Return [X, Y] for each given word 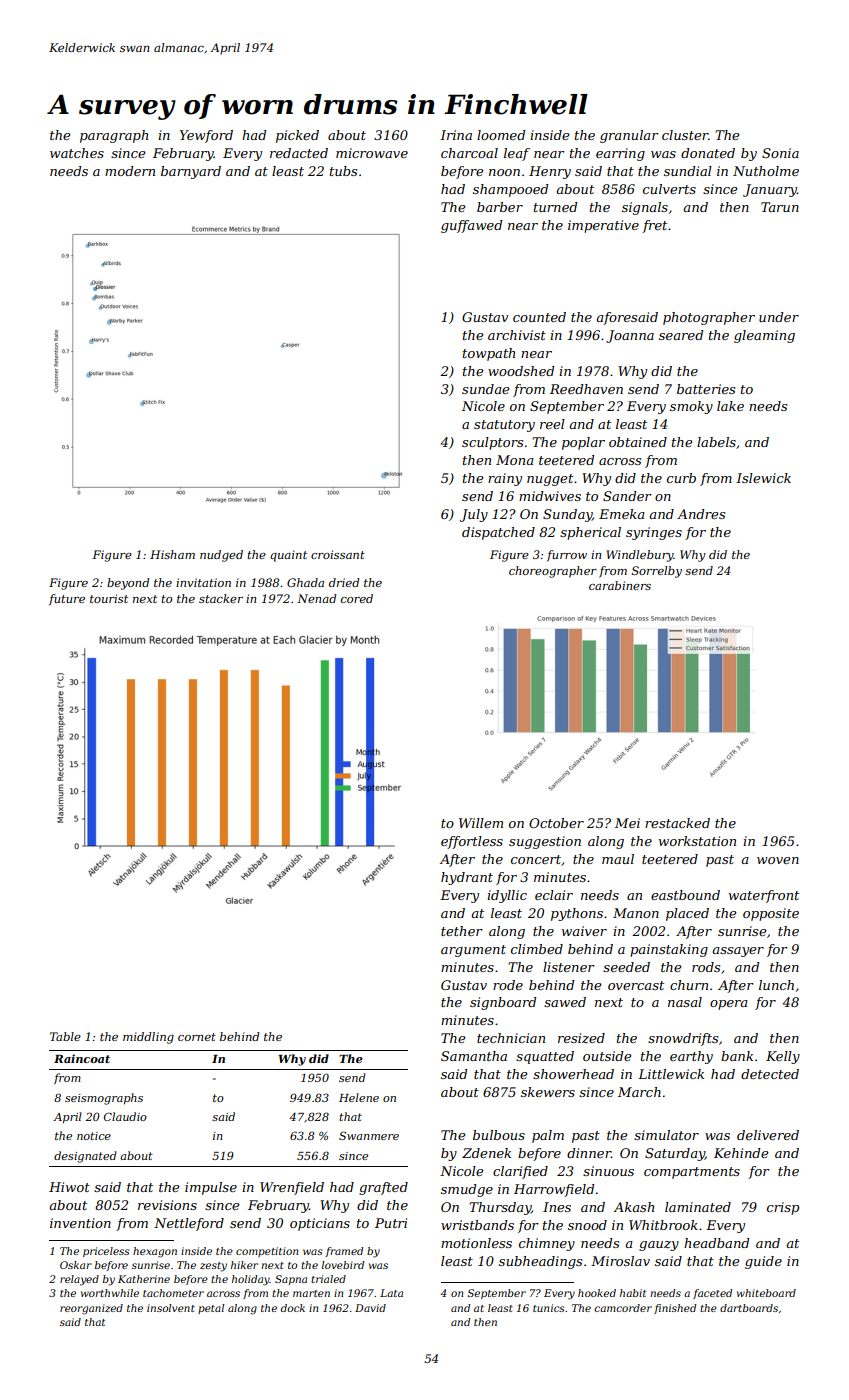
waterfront [764, 896]
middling [148, 1038]
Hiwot [69, 1187]
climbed [537, 949]
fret [654, 226]
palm [548, 1136]
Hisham [172, 554]
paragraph [114, 136]
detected [770, 1074]
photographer [709, 318]
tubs [343, 171]
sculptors [492, 443]
